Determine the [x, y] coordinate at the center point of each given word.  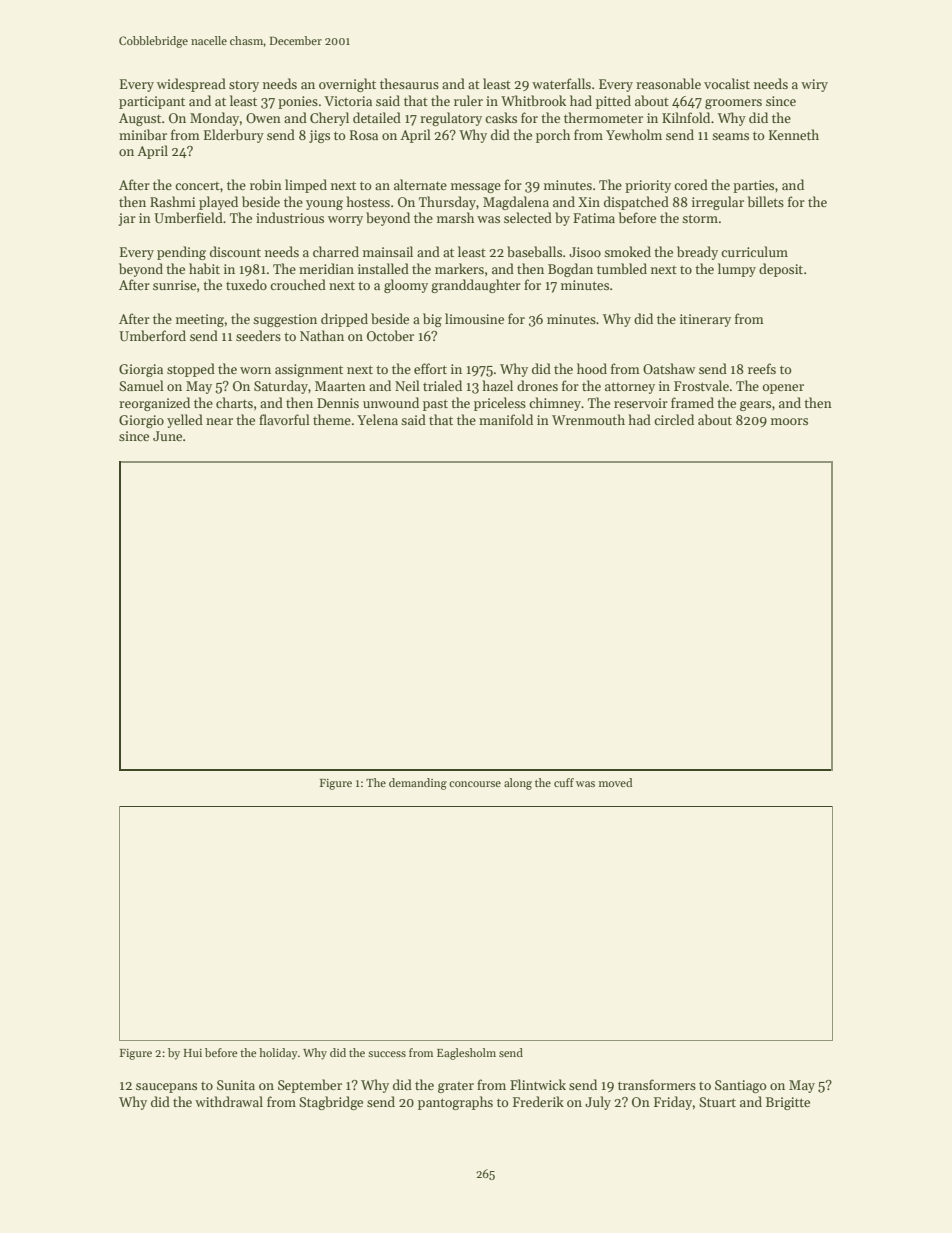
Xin [589, 202]
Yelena [377, 419]
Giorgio [141, 421]
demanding [418, 784]
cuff [564, 782]
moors [789, 421]
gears [755, 406]
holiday [278, 1054]
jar [127, 219]
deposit [781, 270]
